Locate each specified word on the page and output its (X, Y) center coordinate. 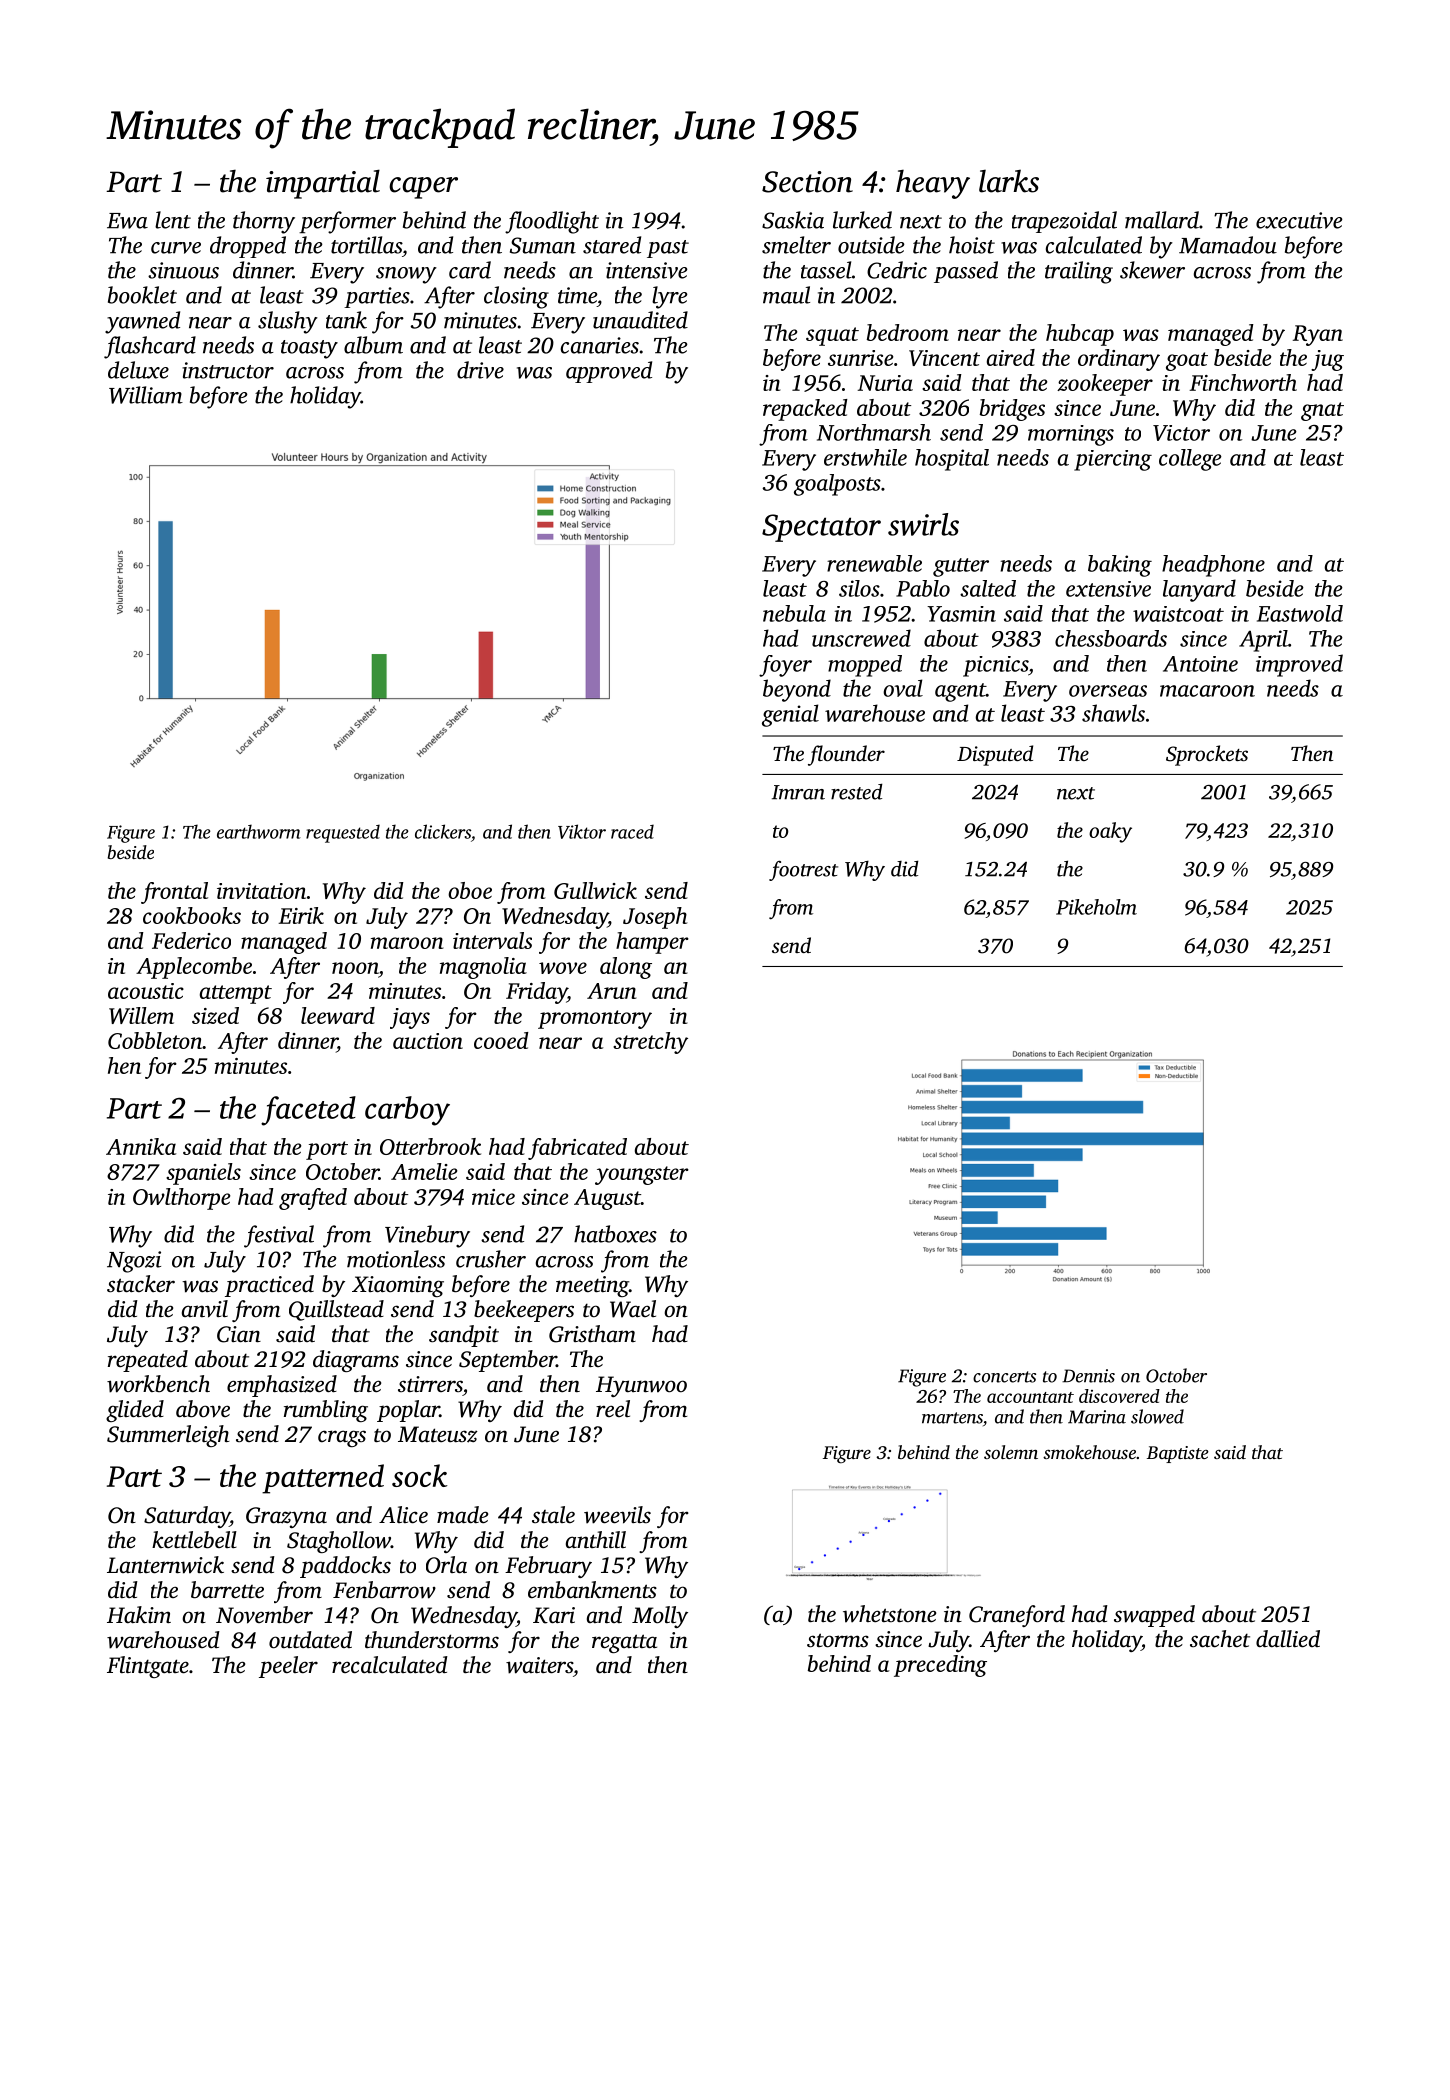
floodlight (552, 222)
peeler (288, 1667)
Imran (798, 792)
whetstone (889, 1614)
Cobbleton (155, 1040)
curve (176, 248)
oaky (1110, 832)
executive (1299, 220)
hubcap (1080, 335)
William (146, 395)
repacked (805, 410)
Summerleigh (168, 1436)
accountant (1030, 1397)
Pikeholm (1096, 907)
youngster (642, 1175)
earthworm (259, 831)
